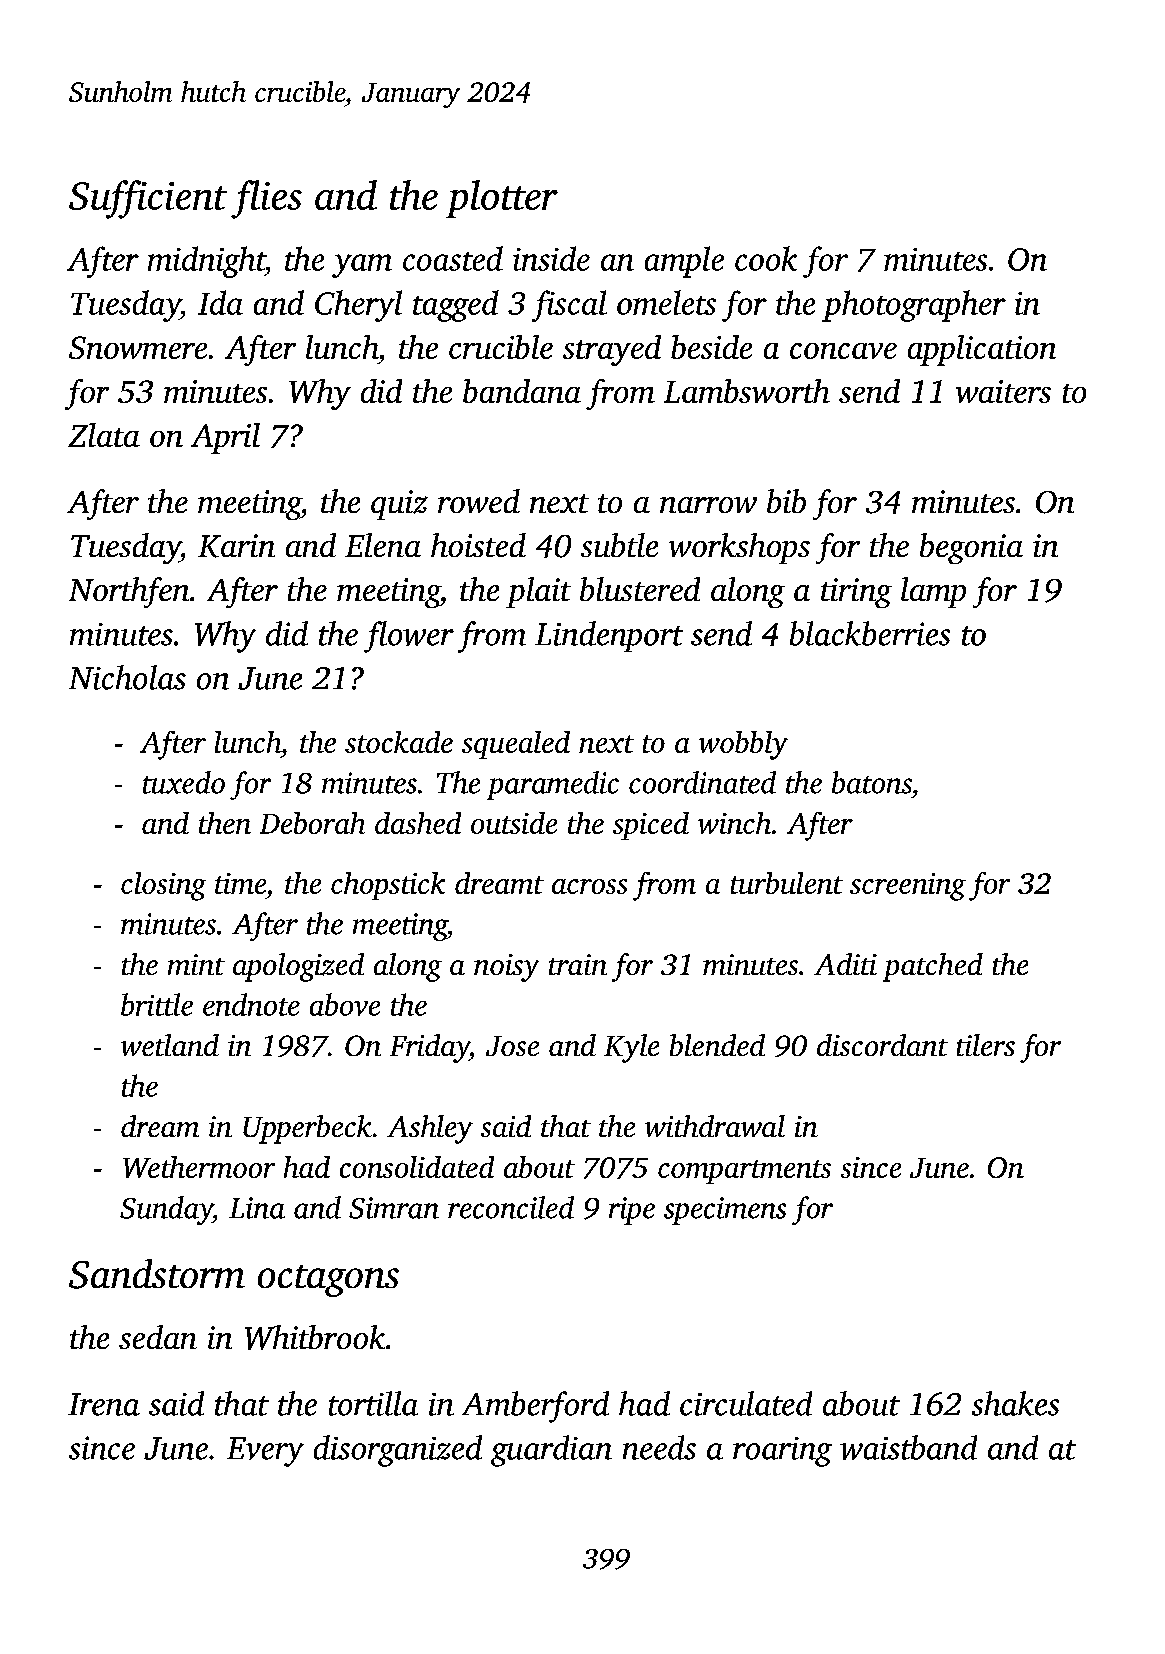 The width and height of the image is (1165, 1654). Describe the element at coordinates (225, 438) in the image. I see `April` at that location.
